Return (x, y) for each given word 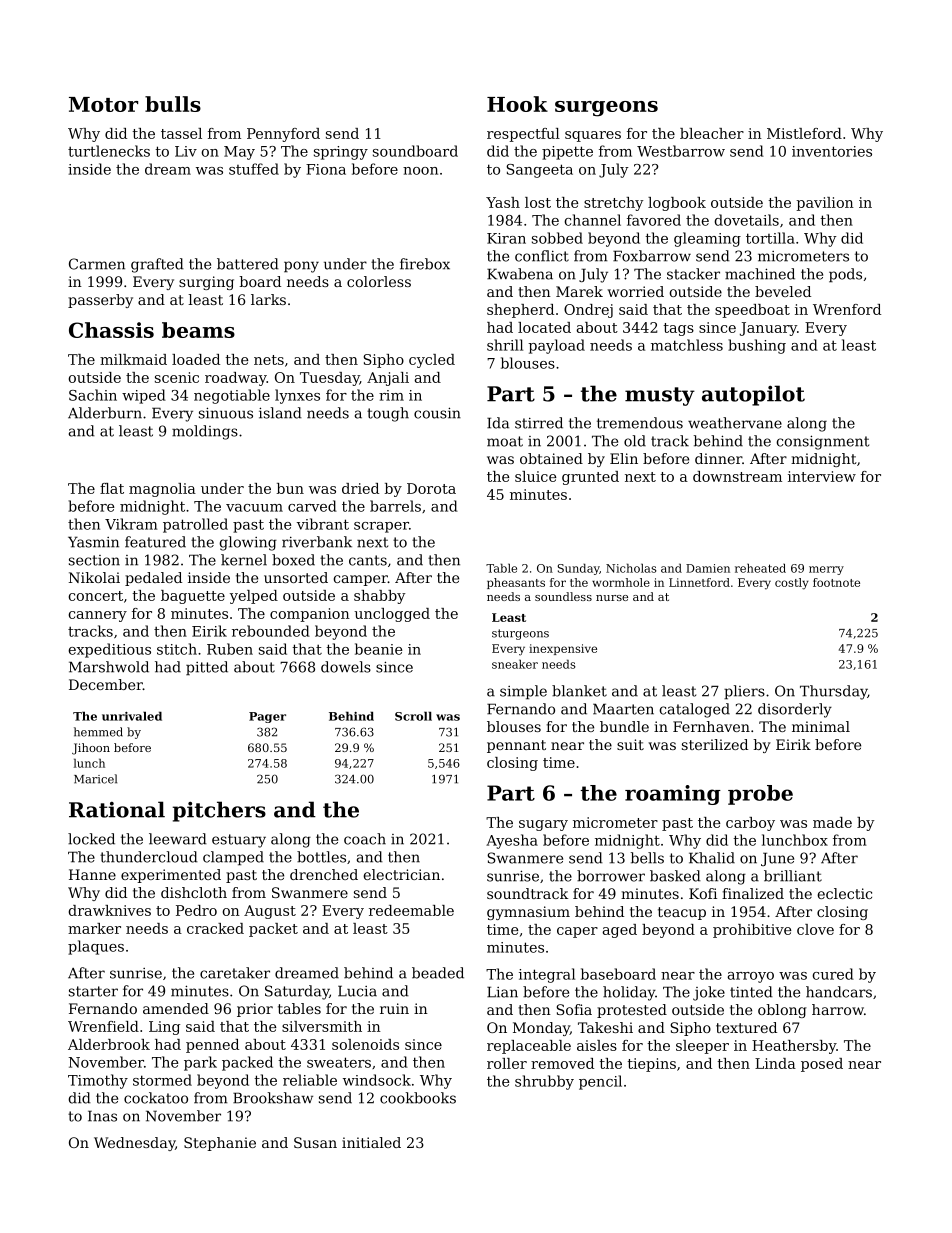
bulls (173, 104)
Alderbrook (109, 1044)
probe (760, 795)
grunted (590, 478)
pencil (600, 1082)
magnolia (162, 490)
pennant (516, 746)
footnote (836, 582)
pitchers (219, 811)
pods (845, 275)
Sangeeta (539, 171)
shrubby (544, 1082)
